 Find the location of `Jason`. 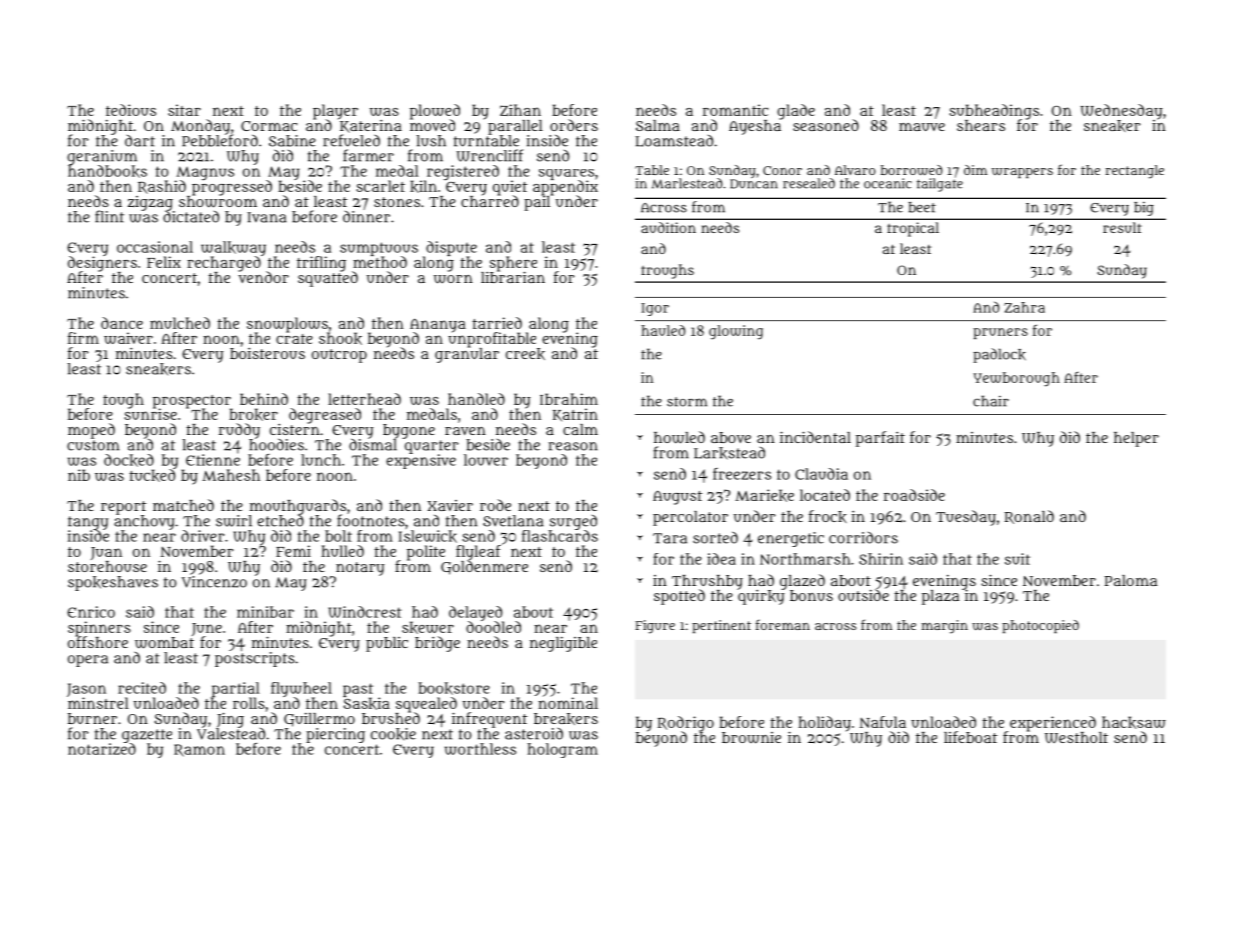

Jason is located at coordinates (86, 690).
